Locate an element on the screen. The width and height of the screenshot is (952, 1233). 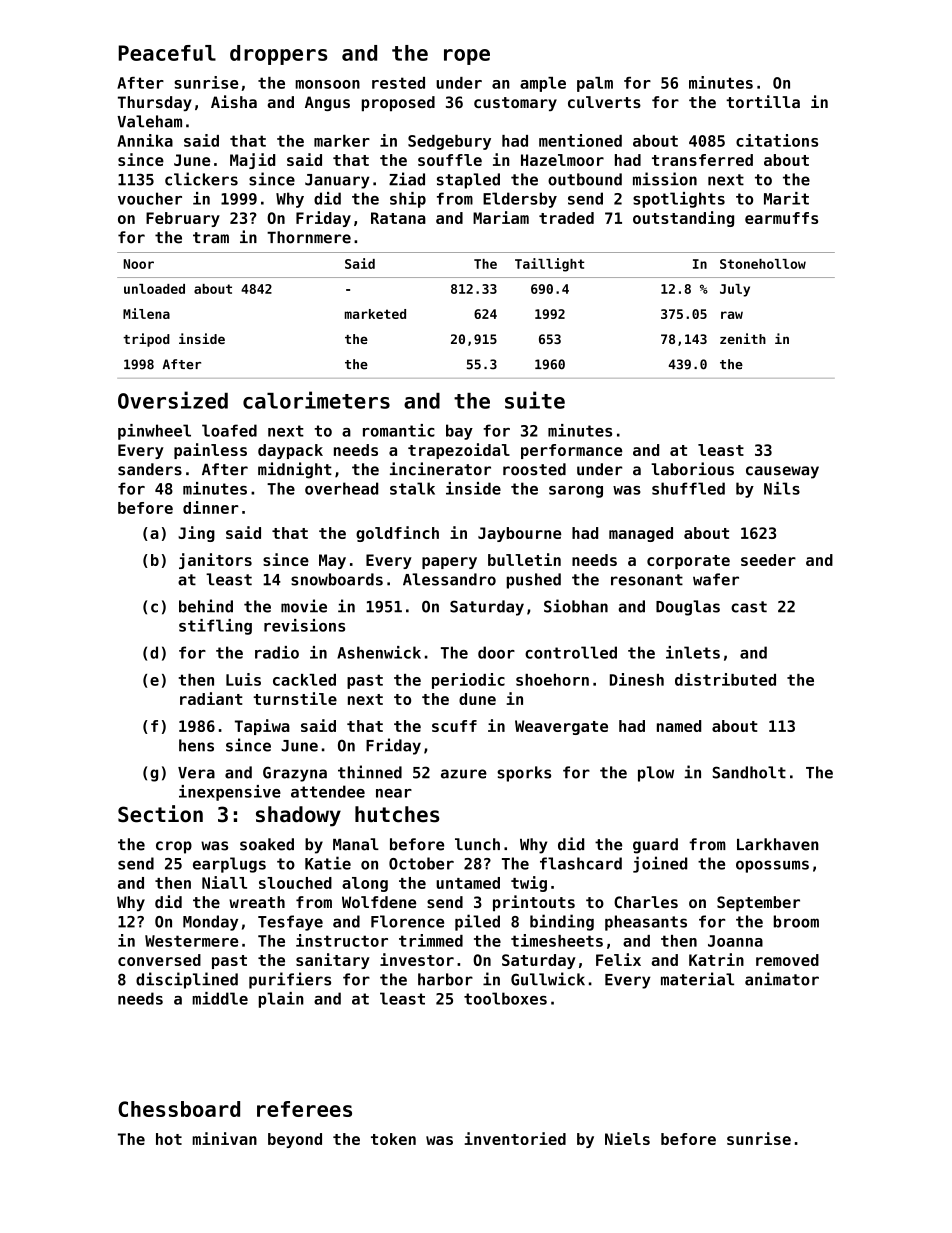
rope is located at coordinates (467, 57).
